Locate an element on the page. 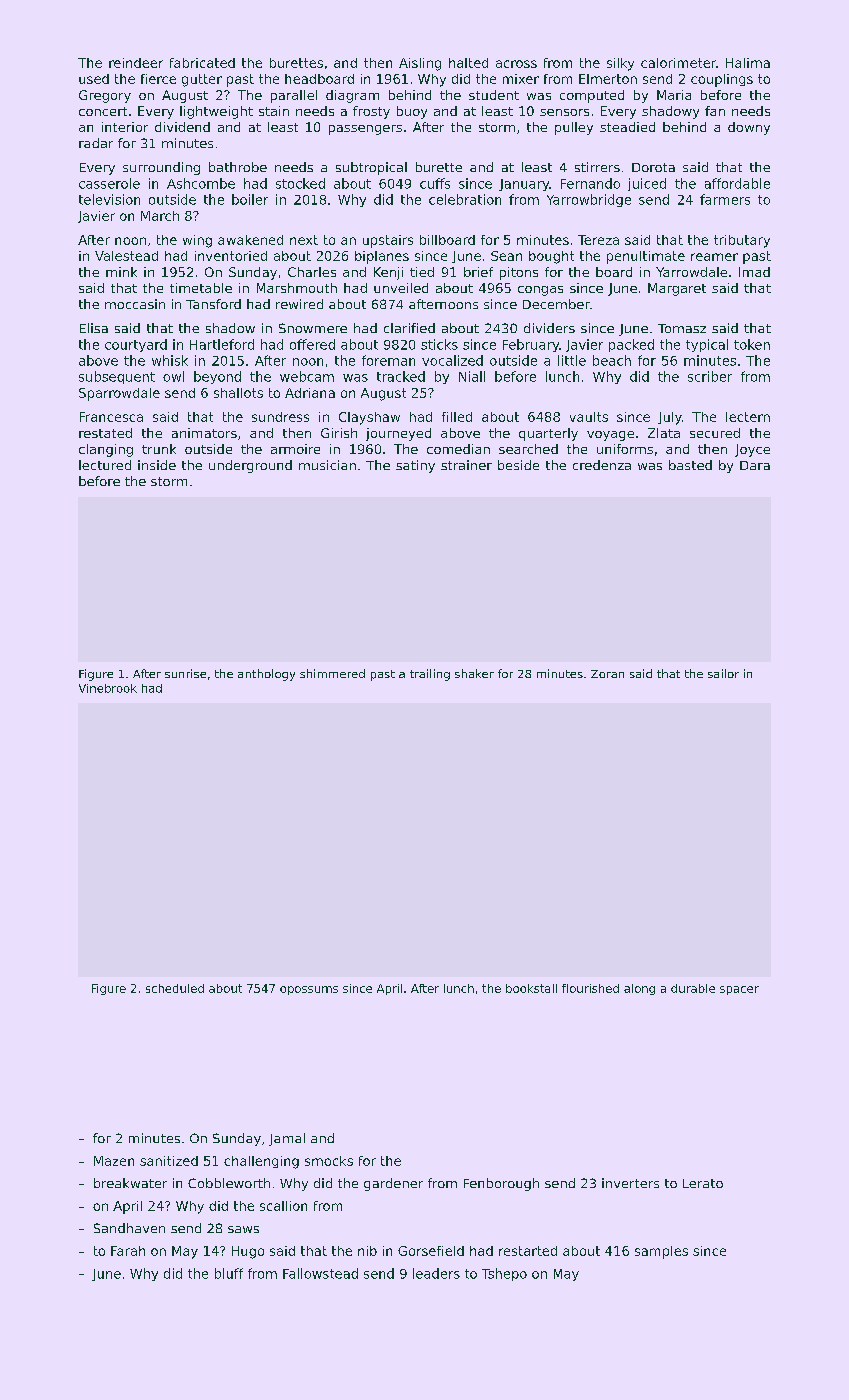 The image size is (849, 1400). scheduled is located at coordinates (175, 988).
